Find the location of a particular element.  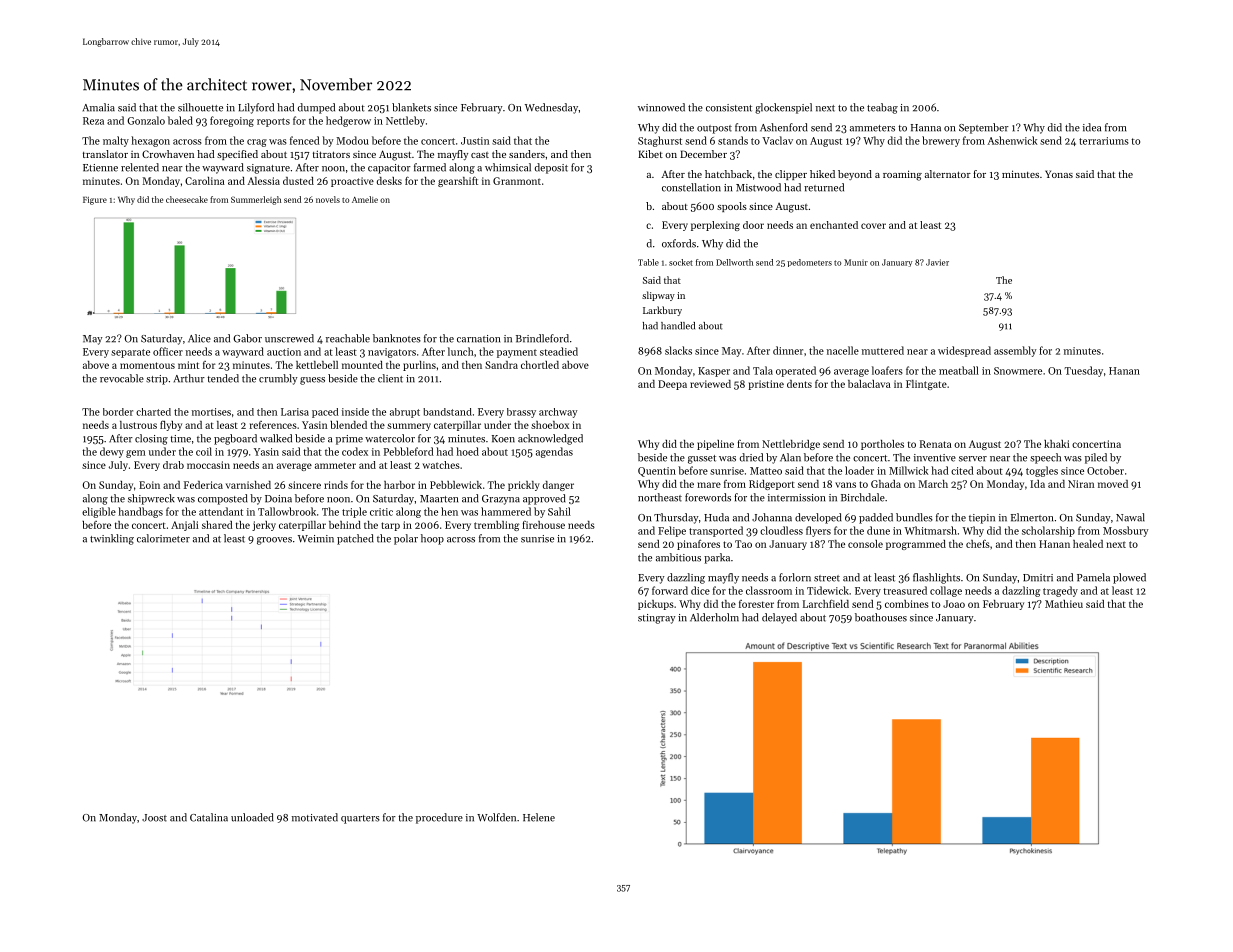

Staghurst is located at coordinates (660, 141).
